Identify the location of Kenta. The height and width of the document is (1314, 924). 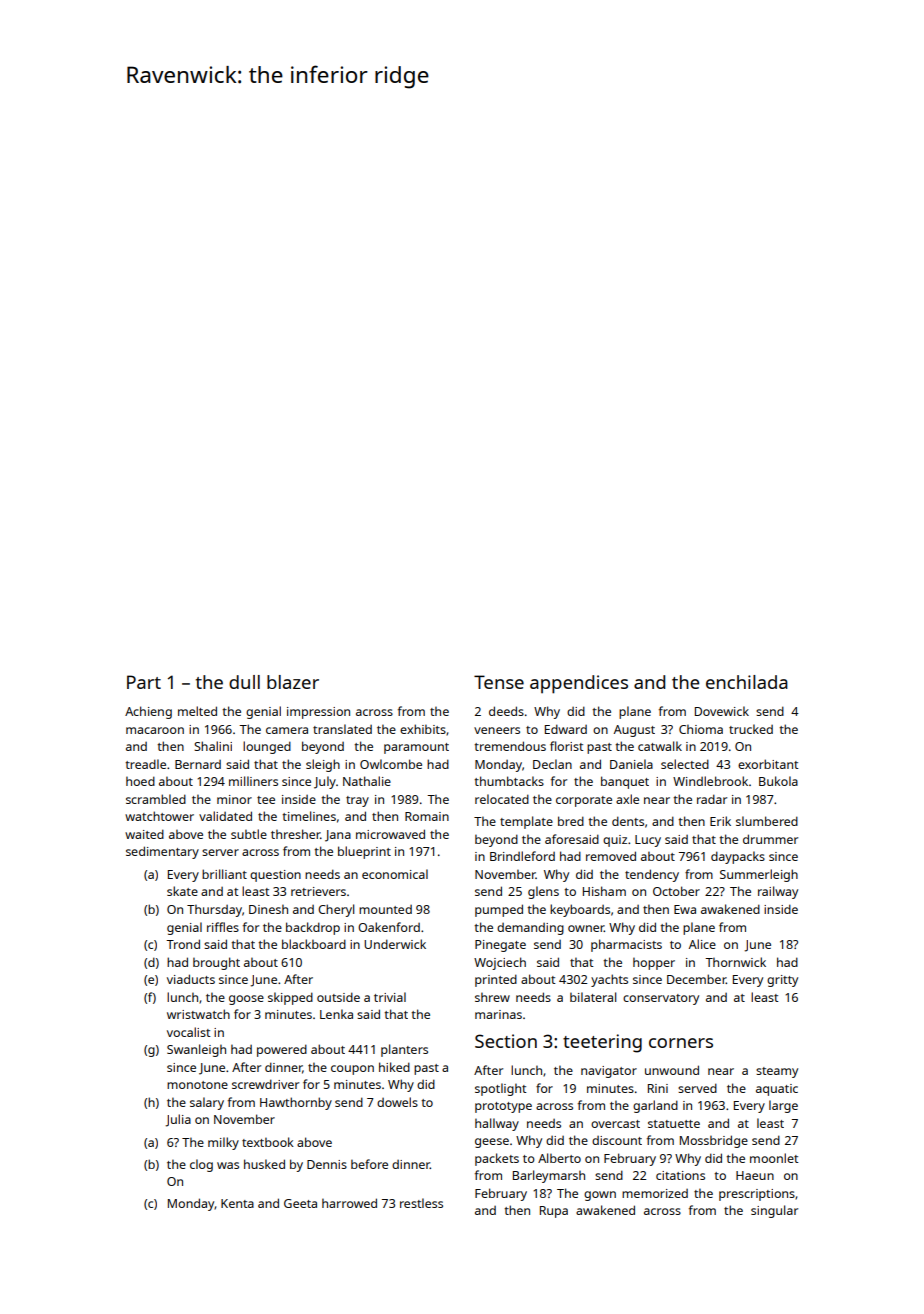
(237, 1203).
